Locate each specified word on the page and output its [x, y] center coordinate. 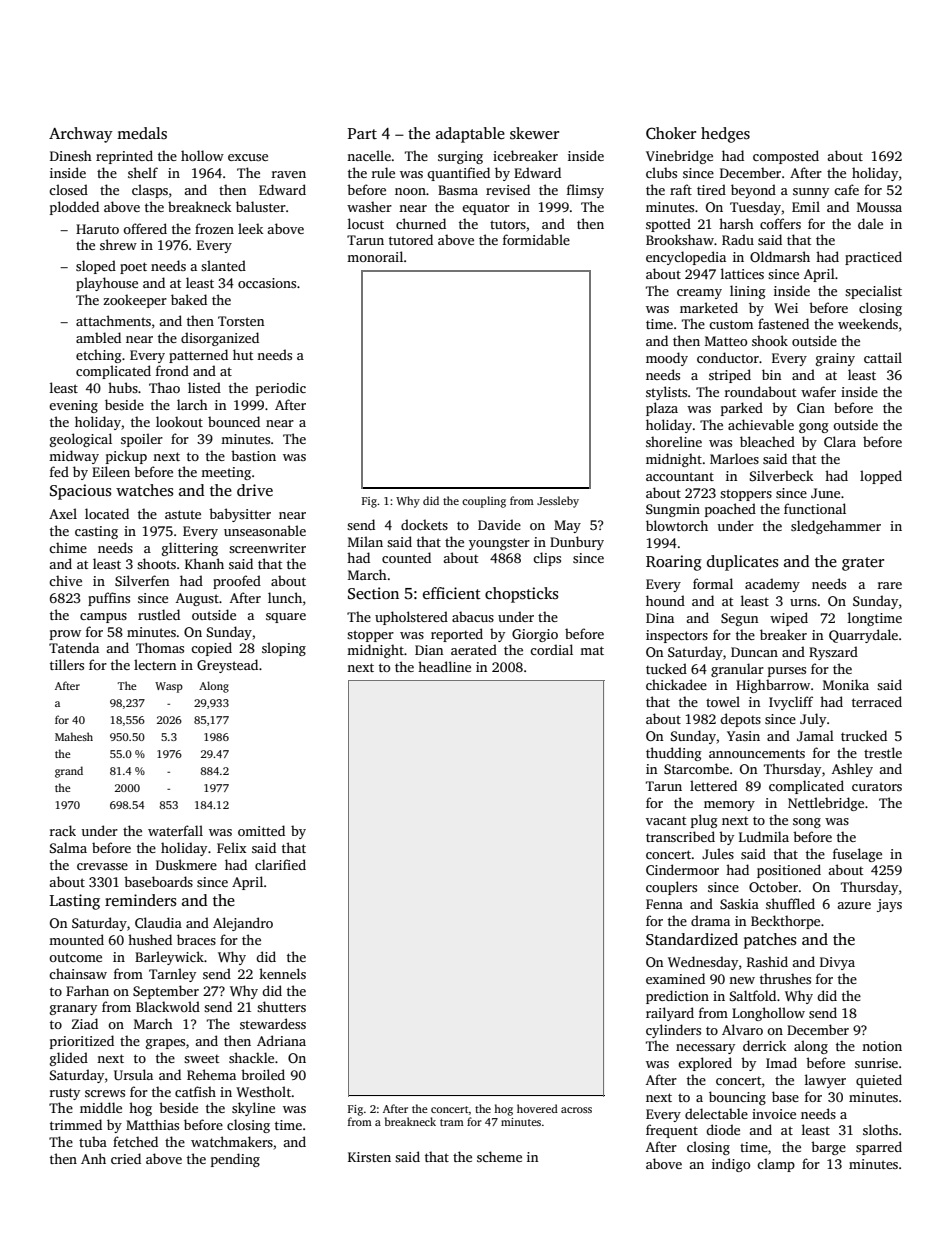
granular [737, 670]
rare [890, 585]
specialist [873, 292]
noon [410, 191]
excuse [248, 157]
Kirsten [369, 1157]
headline [444, 666]
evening [73, 406]
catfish [195, 1091]
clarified [280, 864]
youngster [499, 544]
